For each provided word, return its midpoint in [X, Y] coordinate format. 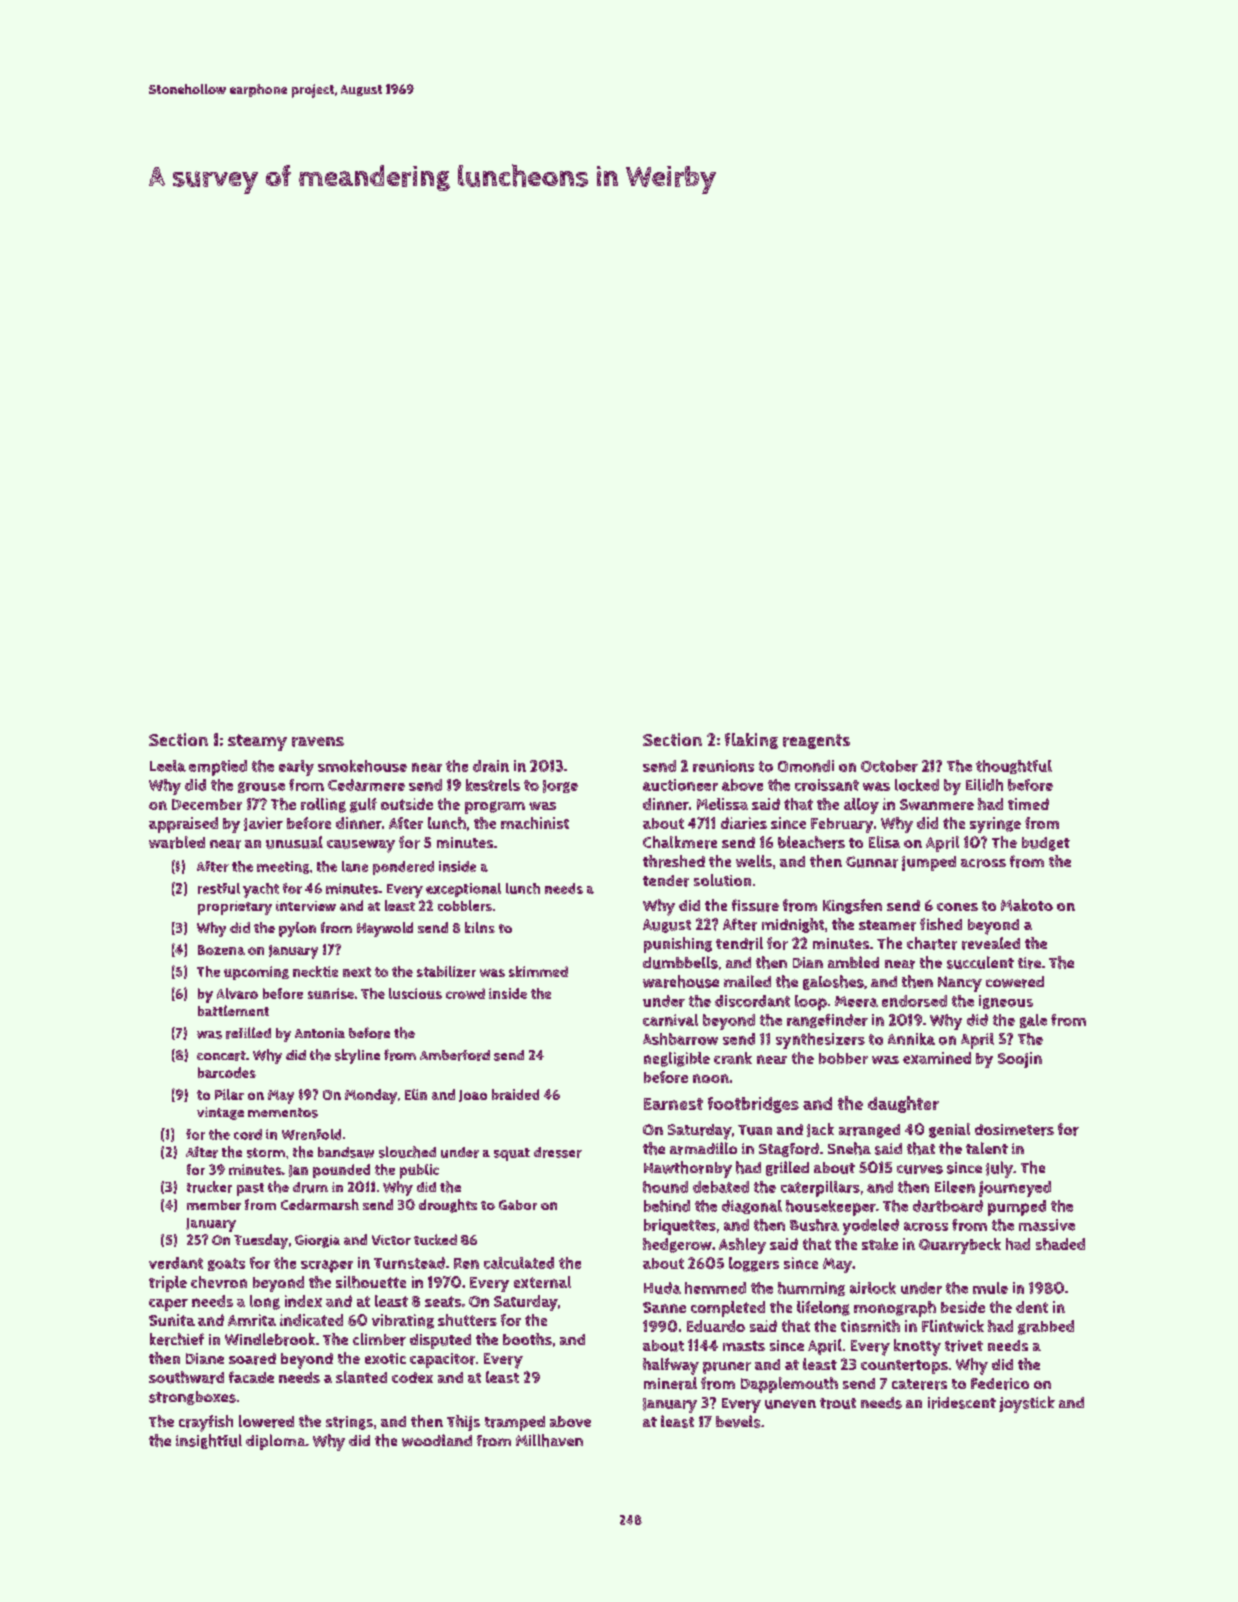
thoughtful [1014, 767]
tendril [739, 943]
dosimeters [1014, 1130]
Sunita [172, 1320]
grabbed [1046, 1327]
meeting [283, 867]
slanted [361, 1377]
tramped [515, 1423]
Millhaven [549, 1440]
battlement [233, 1010]
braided [515, 1094]
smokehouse [362, 766]
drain [491, 766]
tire [1029, 963]
